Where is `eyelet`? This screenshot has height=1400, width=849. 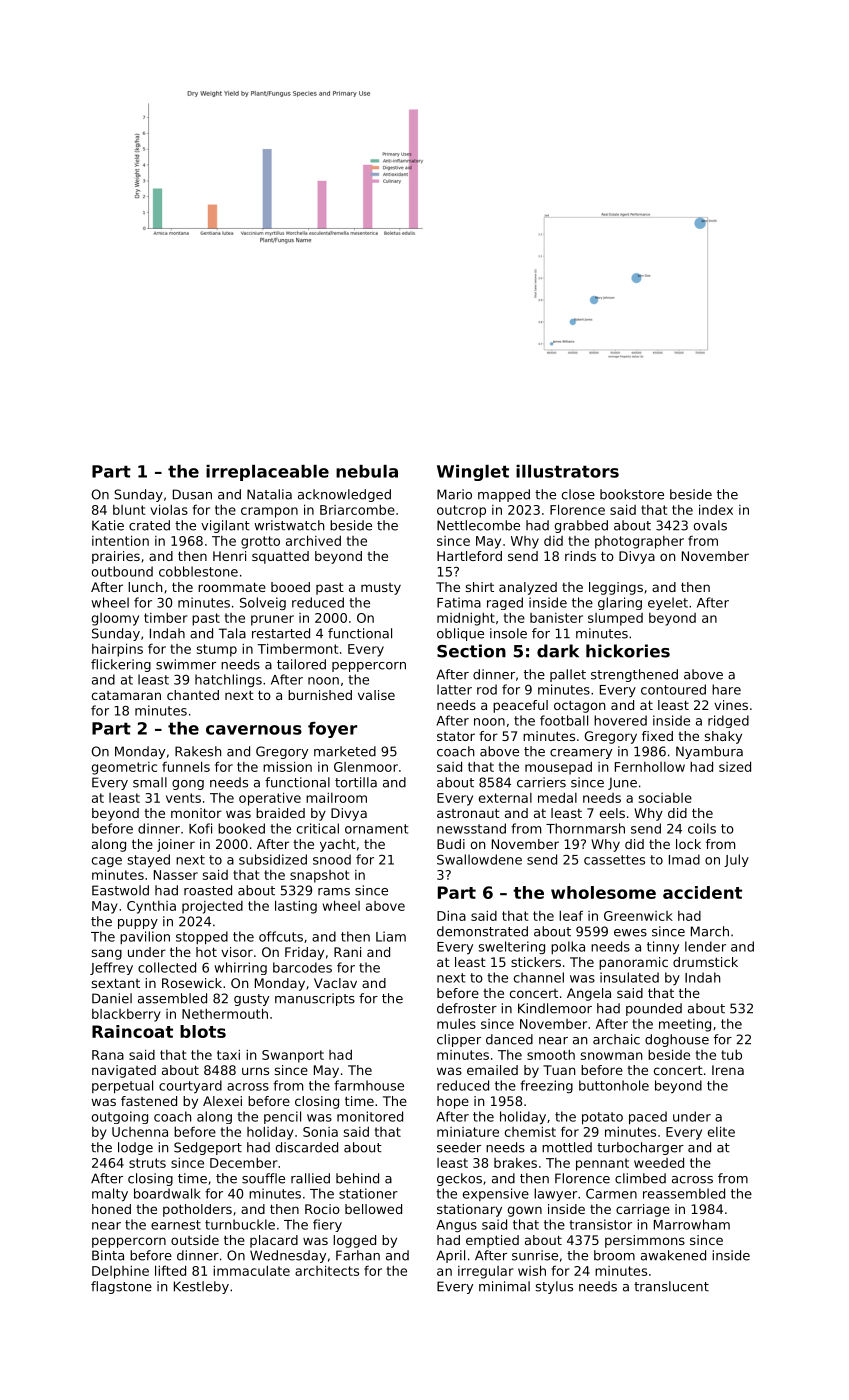 eyelet is located at coordinates (668, 603).
